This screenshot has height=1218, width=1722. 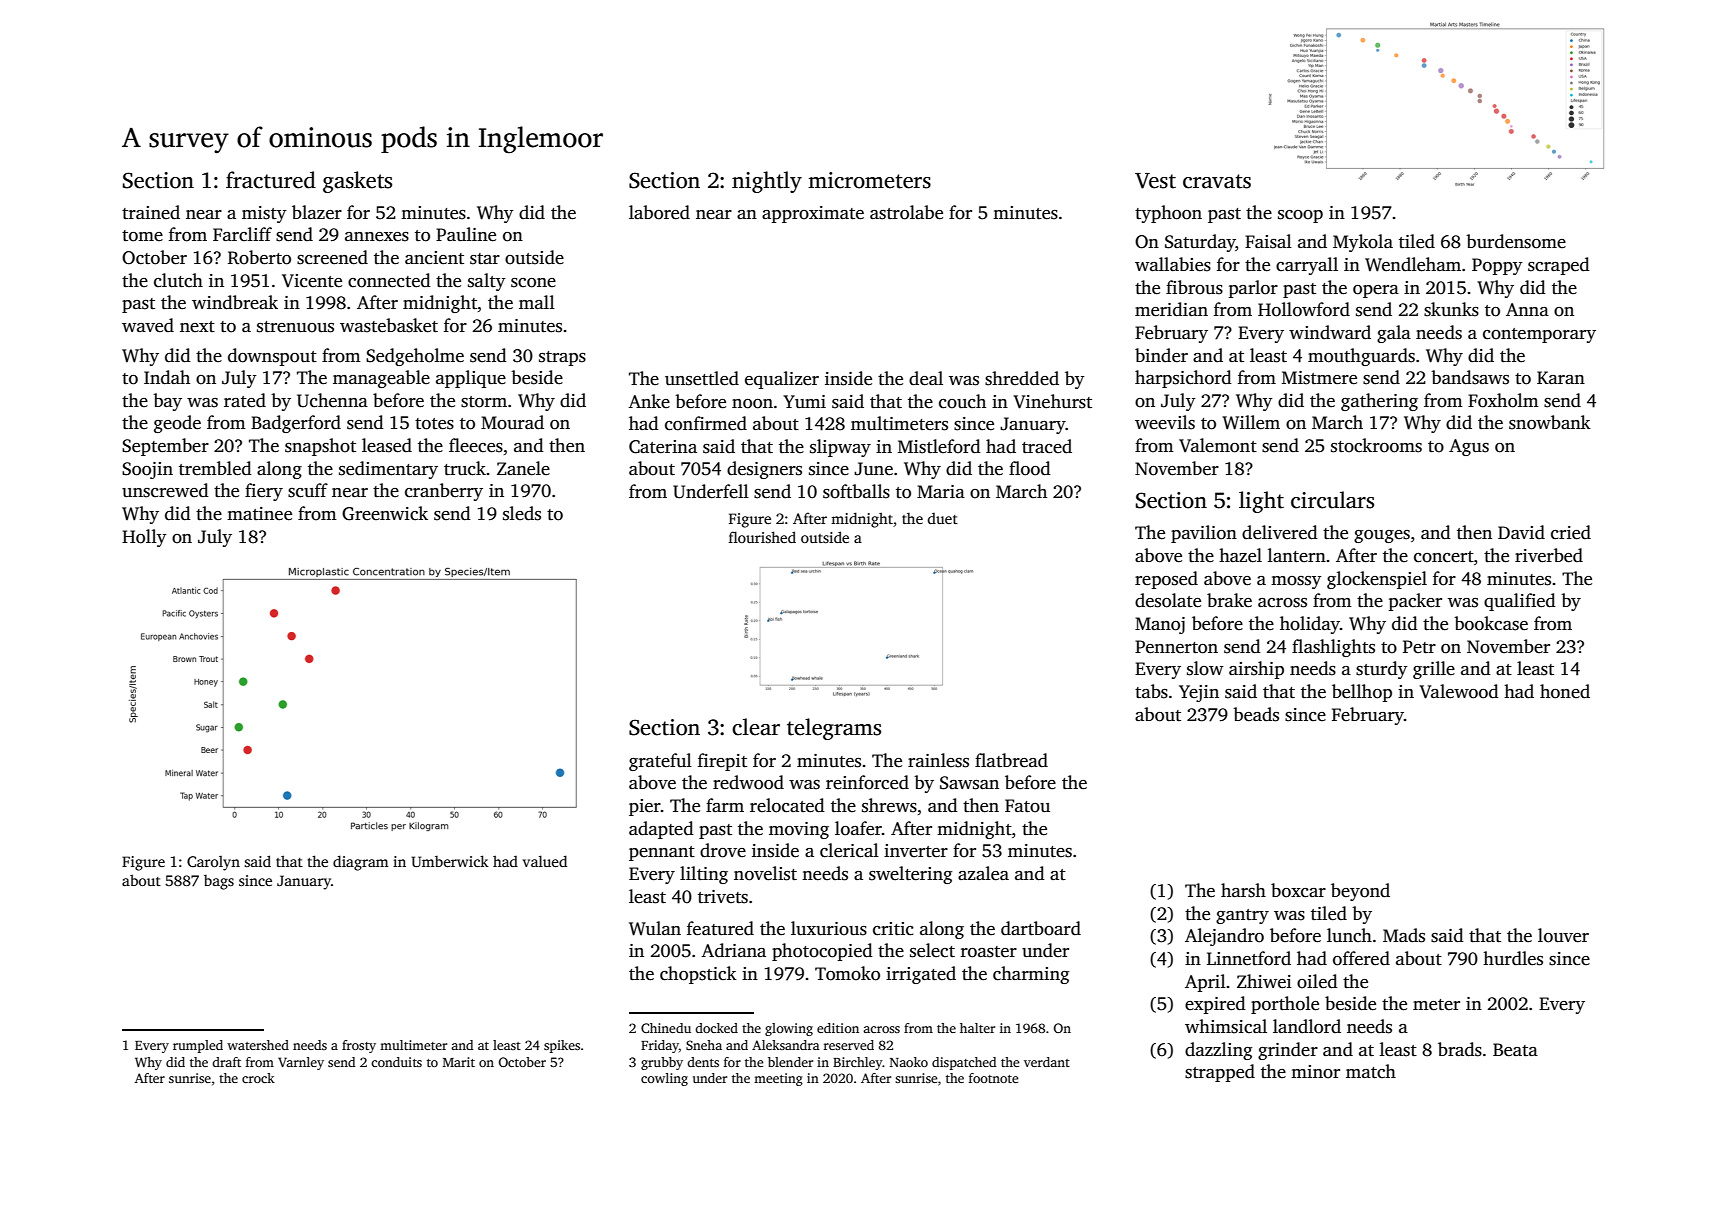 What do you see at coordinates (1516, 241) in the screenshot?
I see `burdensome` at bounding box center [1516, 241].
